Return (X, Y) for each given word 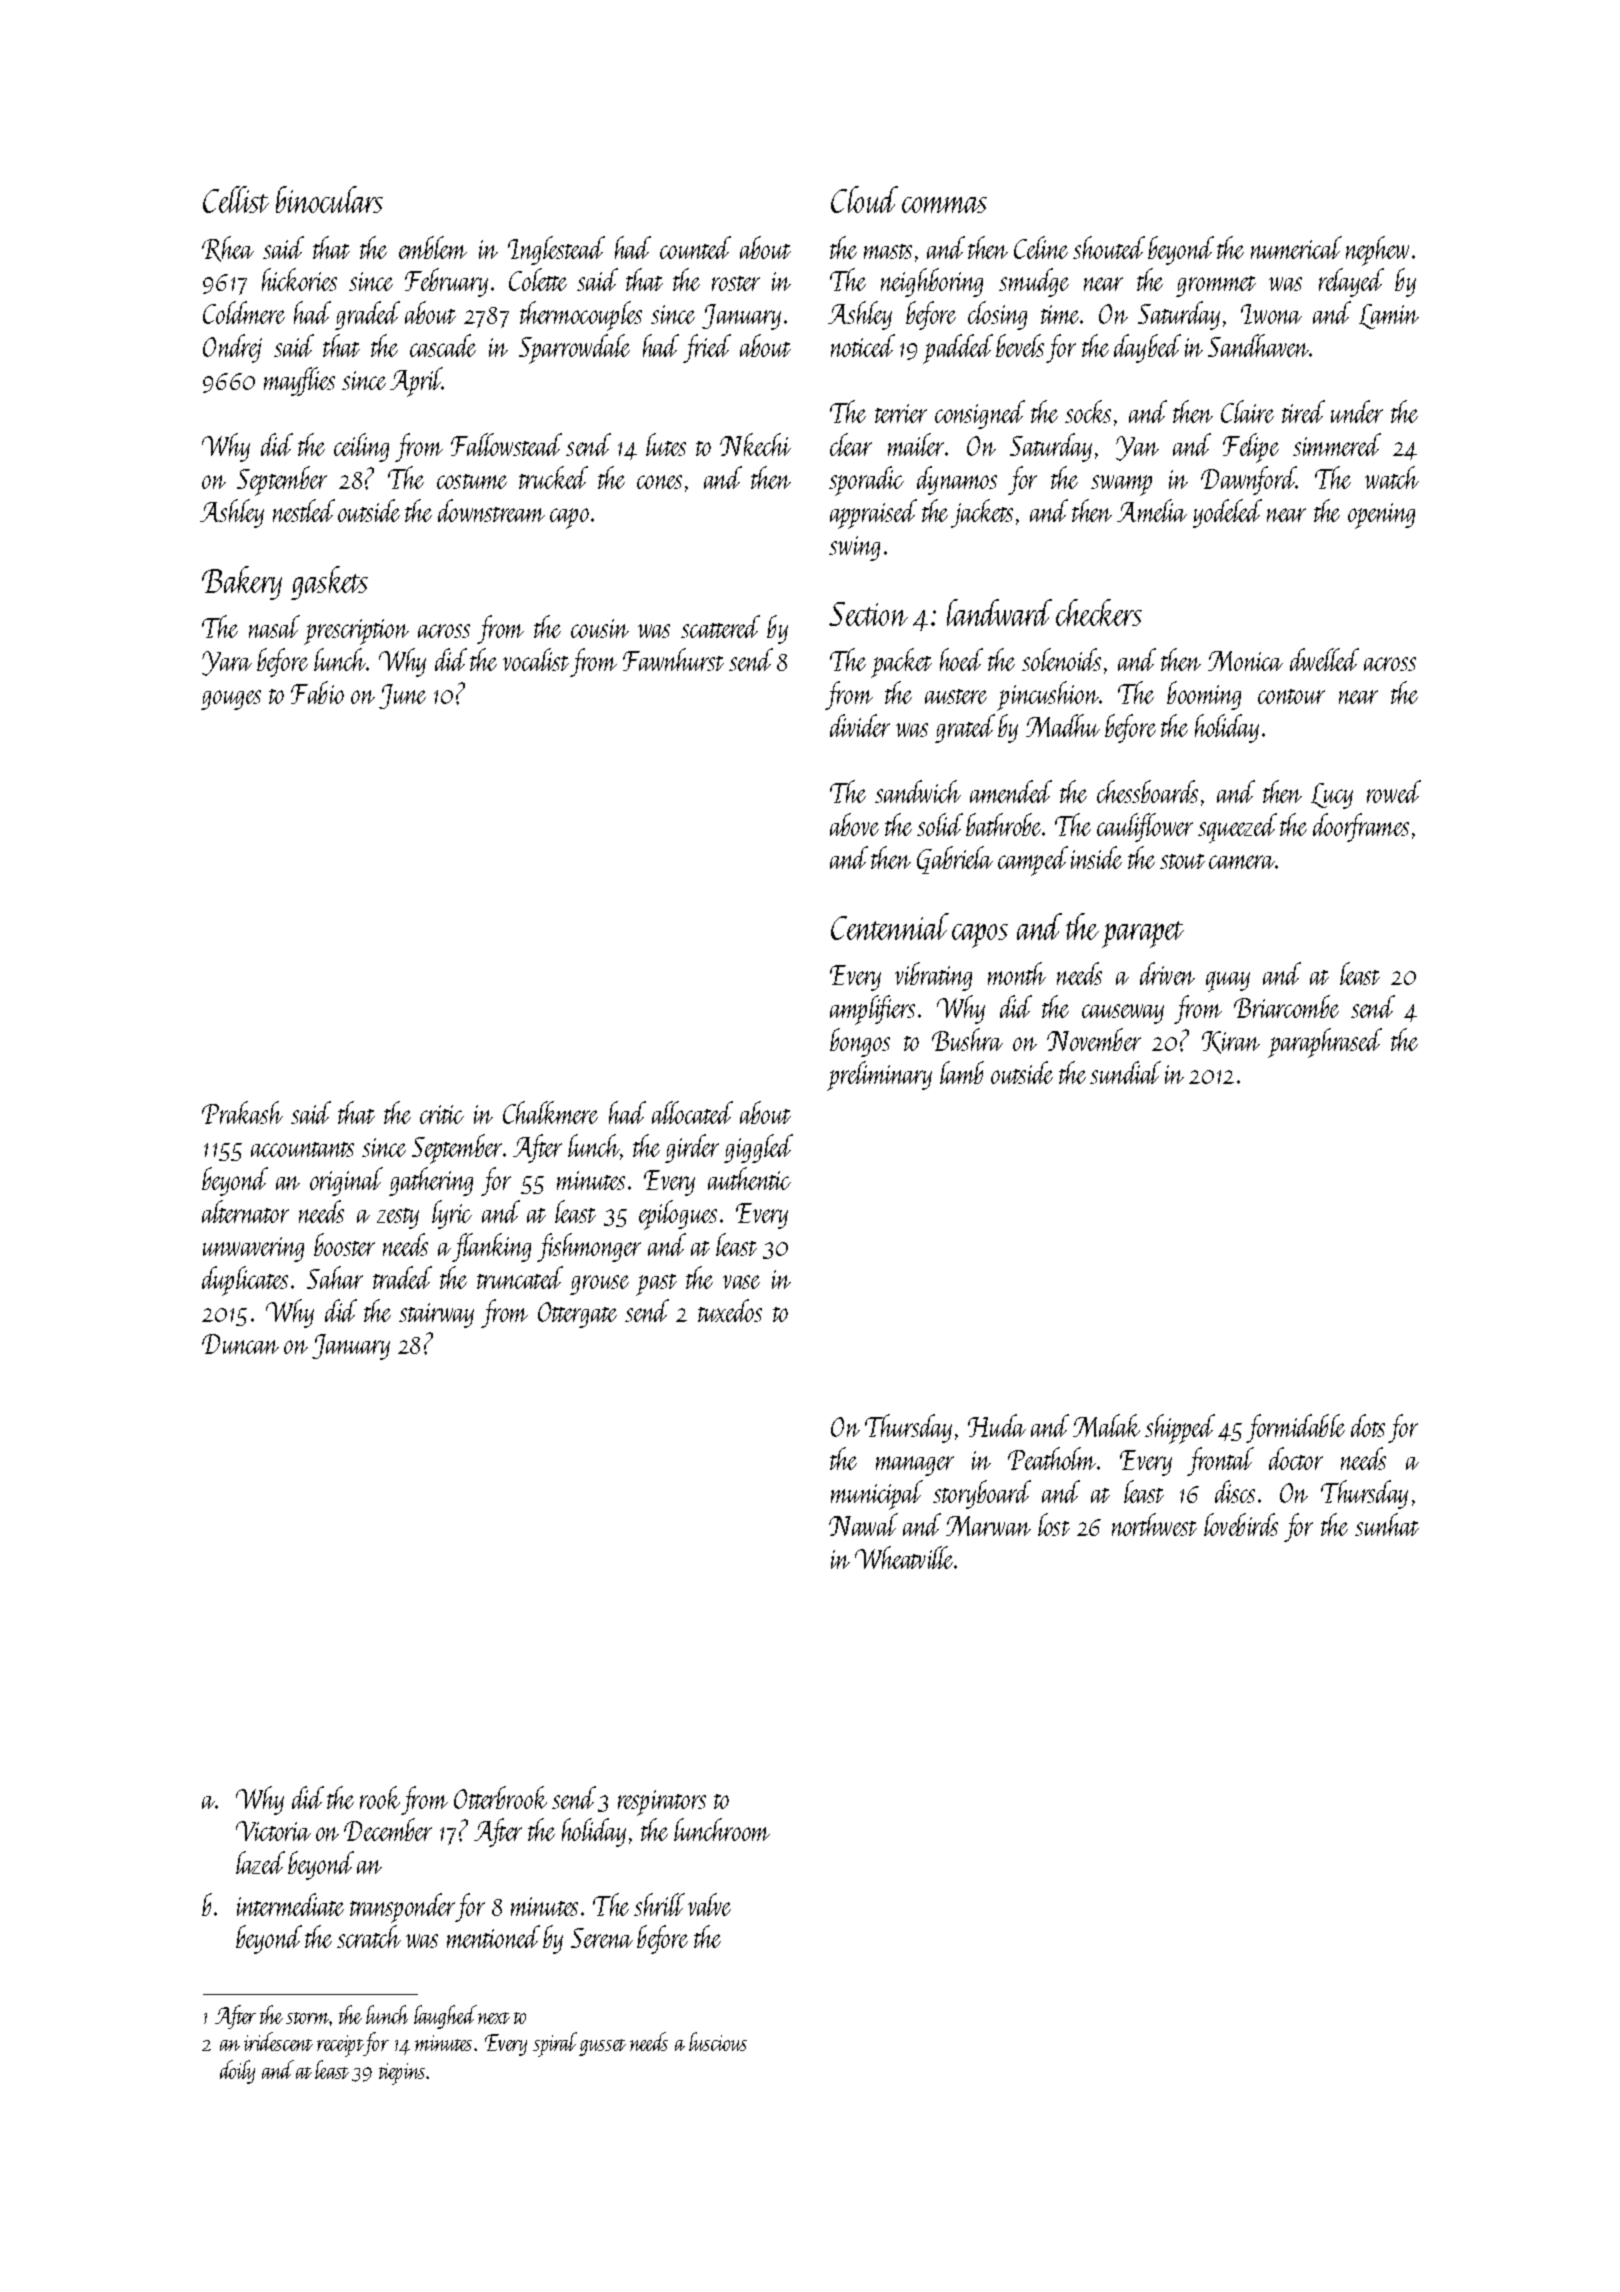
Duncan (240, 1344)
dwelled (1324, 659)
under (1357, 411)
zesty (398, 1218)
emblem (433, 247)
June (402, 696)
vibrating (933, 976)
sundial (1125, 1072)
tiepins (403, 2074)
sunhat (1387, 1524)
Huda (997, 1425)
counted (695, 247)
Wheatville (905, 1557)
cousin (600, 628)
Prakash (242, 1112)
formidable (1295, 1428)
